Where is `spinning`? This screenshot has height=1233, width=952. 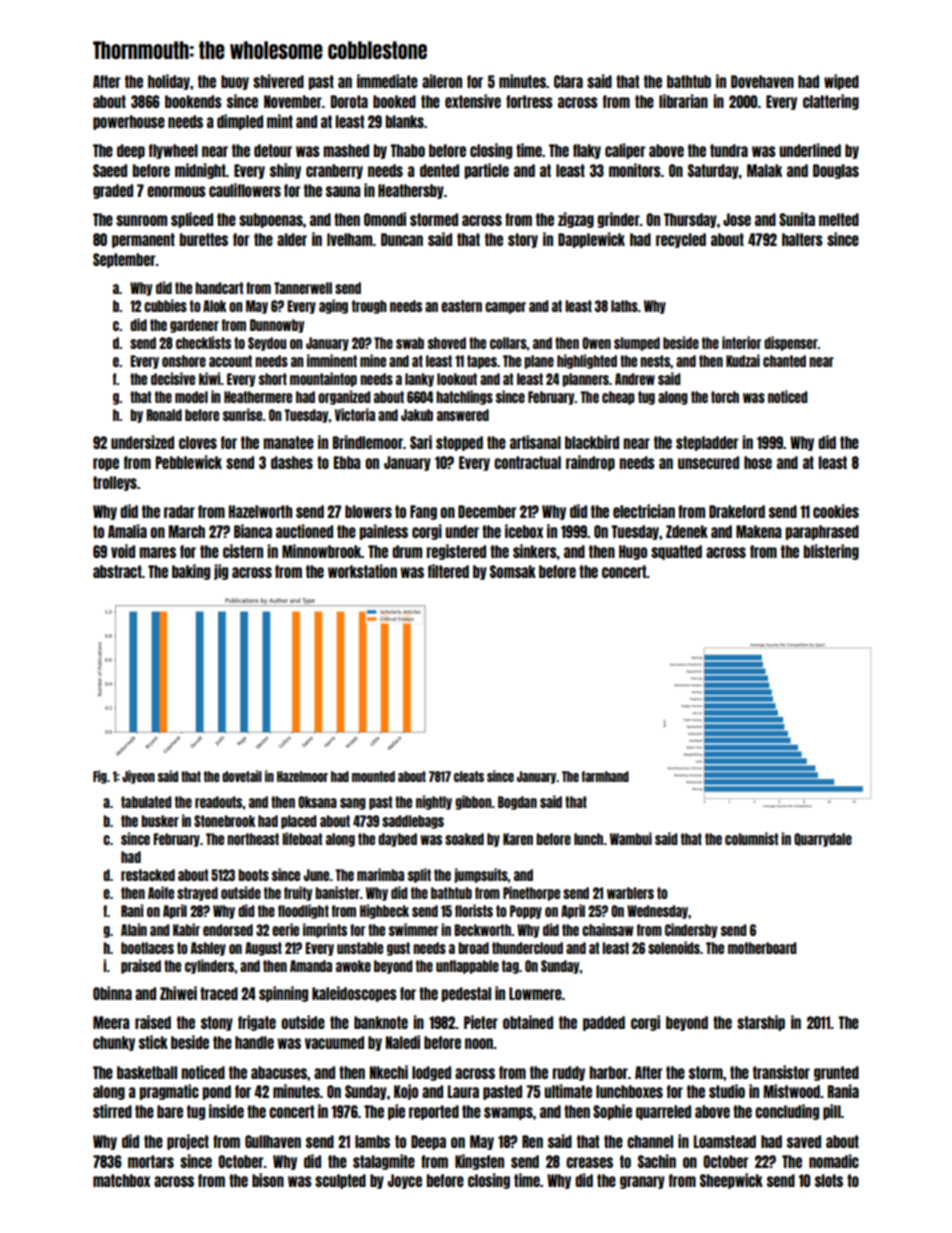
spinning is located at coordinates (283, 994).
